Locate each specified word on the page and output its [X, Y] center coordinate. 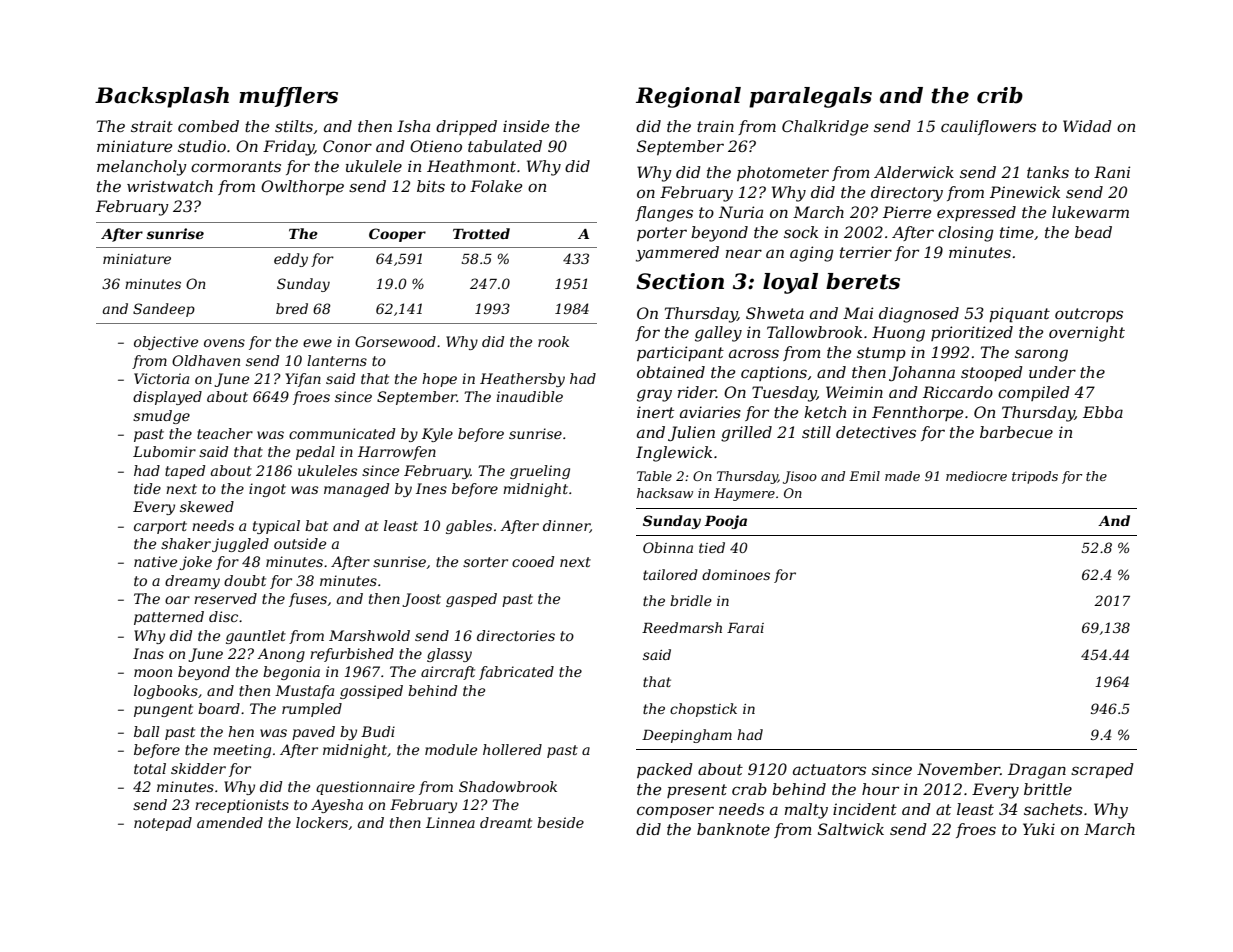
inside [526, 126]
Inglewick [674, 454]
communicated [342, 433]
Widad [1087, 126]
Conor [347, 146]
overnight [1087, 334]
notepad [163, 824]
